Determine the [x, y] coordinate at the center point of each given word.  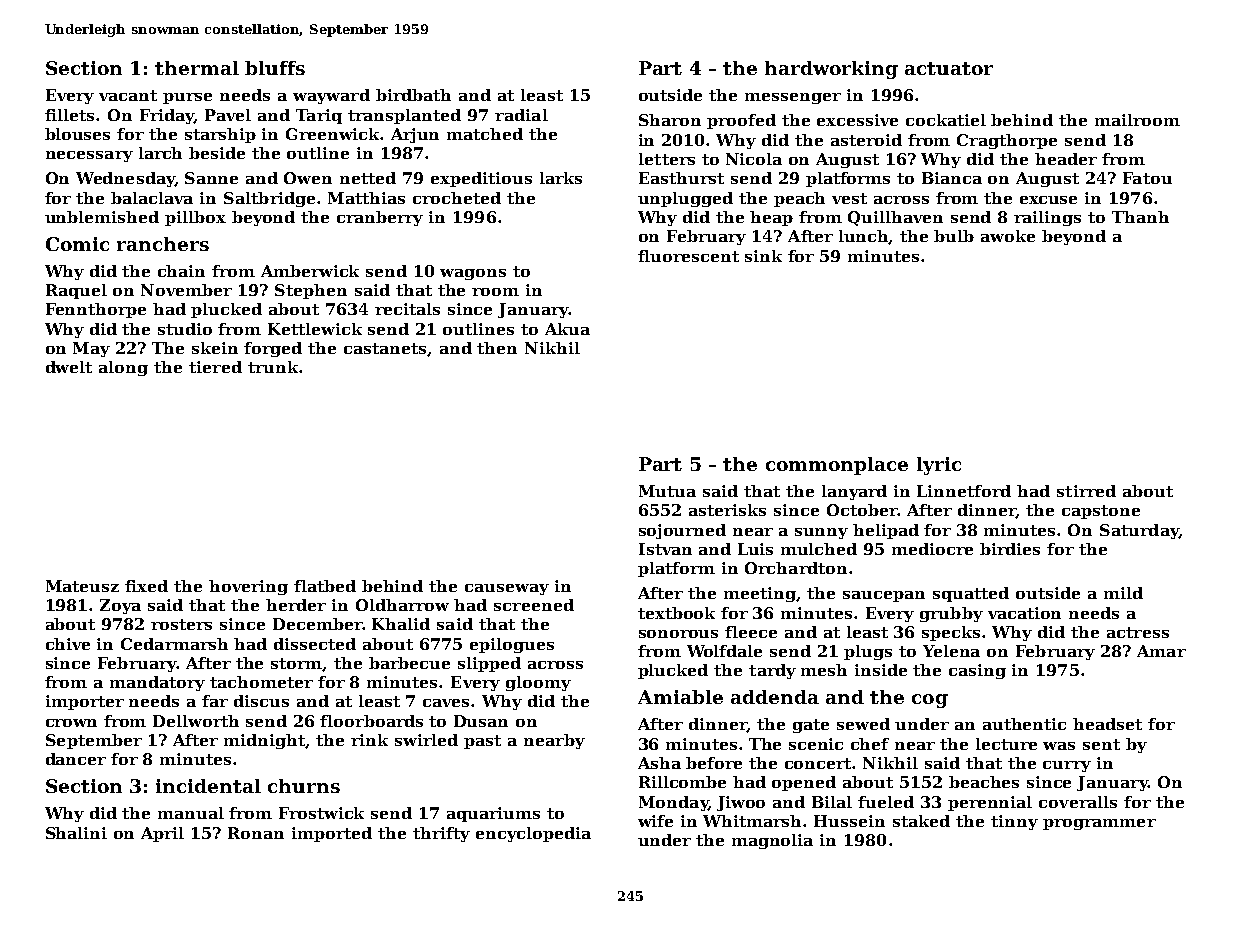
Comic [77, 244]
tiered [215, 367]
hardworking [831, 70]
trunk [273, 367]
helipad [886, 531]
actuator [949, 68]
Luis [755, 549]
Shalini [76, 833]
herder [296, 605]
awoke [1008, 236]
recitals [407, 309]
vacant [128, 95]
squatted [971, 594]
